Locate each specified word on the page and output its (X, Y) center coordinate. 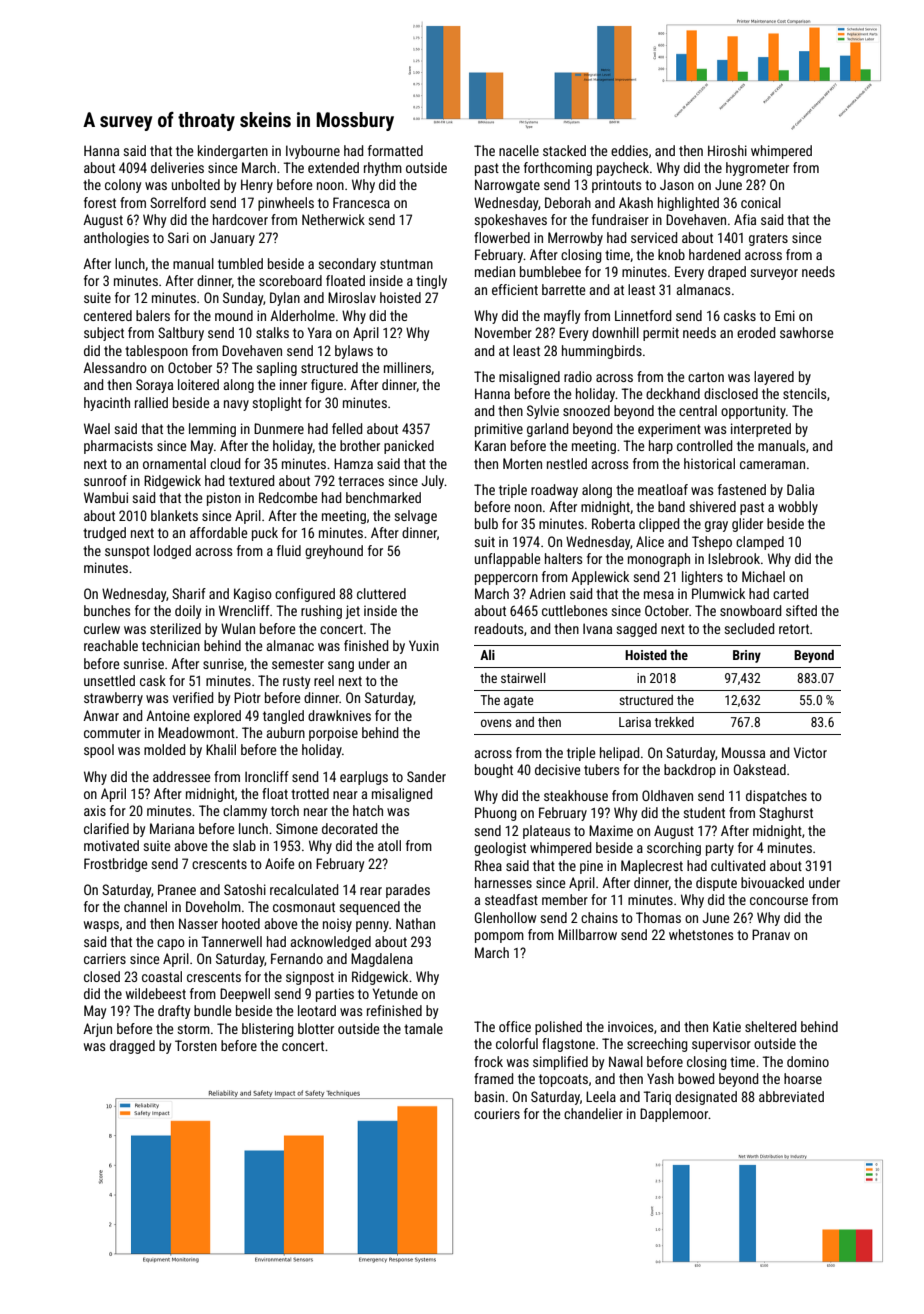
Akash (636, 202)
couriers (497, 1113)
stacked (564, 150)
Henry (257, 186)
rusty (296, 682)
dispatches (776, 797)
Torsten (196, 1045)
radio (578, 376)
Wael (97, 428)
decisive (557, 769)
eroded (756, 332)
